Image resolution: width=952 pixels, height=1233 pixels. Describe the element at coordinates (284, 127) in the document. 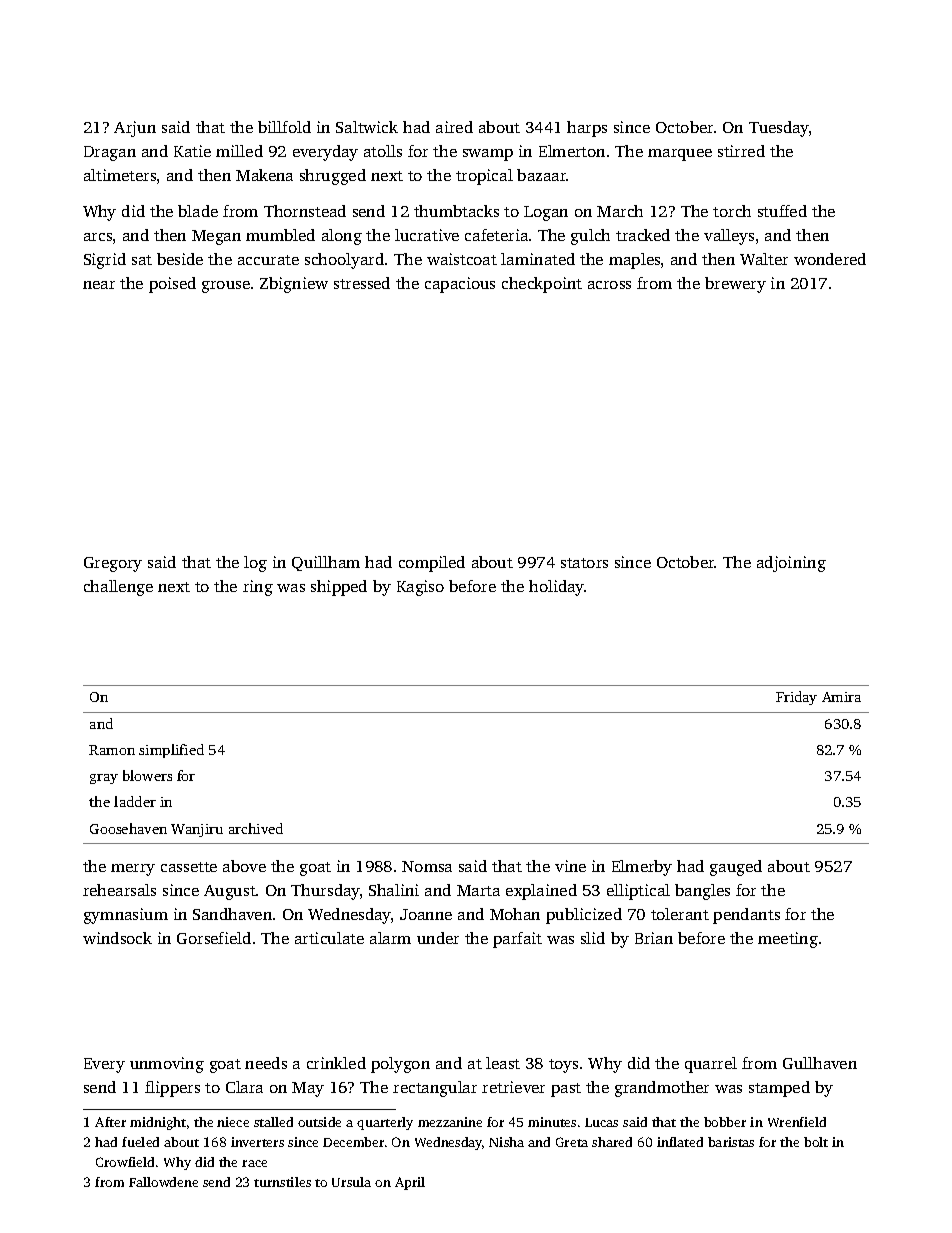

I see `billfold` at that location.
